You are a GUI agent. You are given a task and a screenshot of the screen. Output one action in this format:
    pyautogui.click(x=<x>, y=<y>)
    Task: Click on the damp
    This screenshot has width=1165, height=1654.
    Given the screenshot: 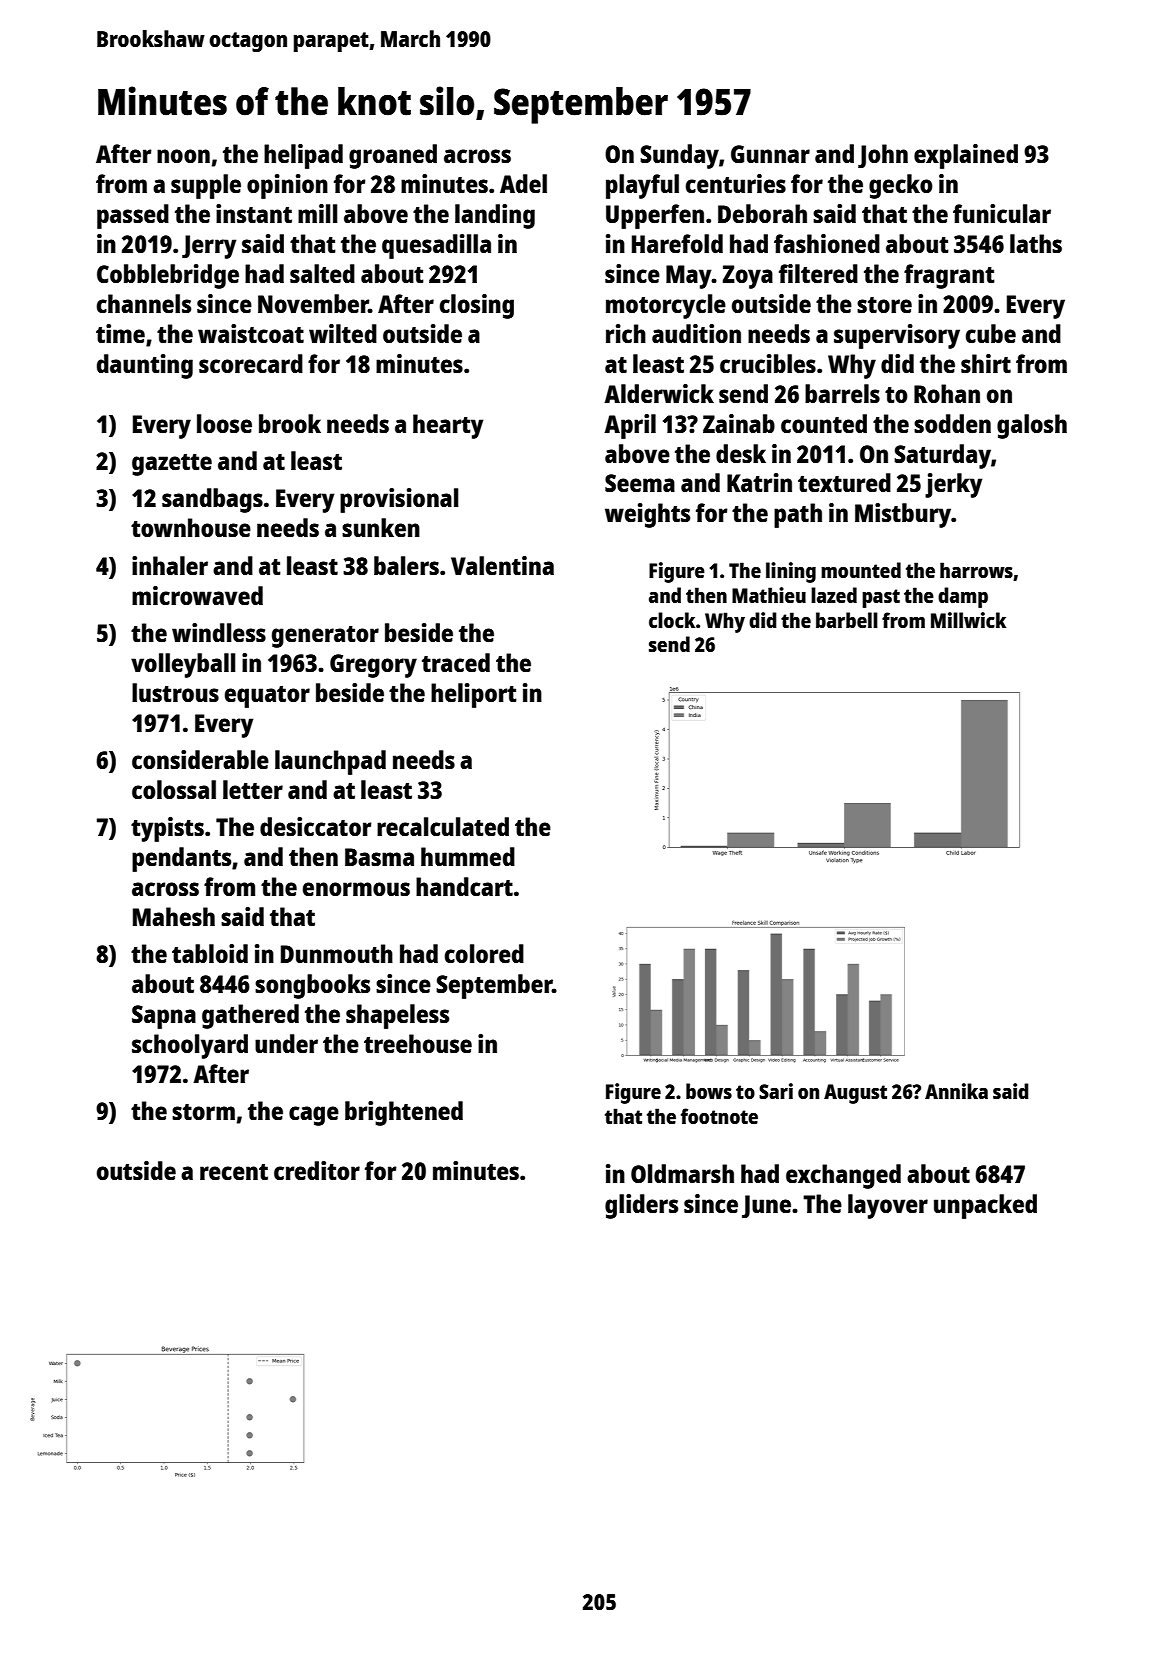 What is the action you would take?
    pyautogui.click(x=963, y=597)
